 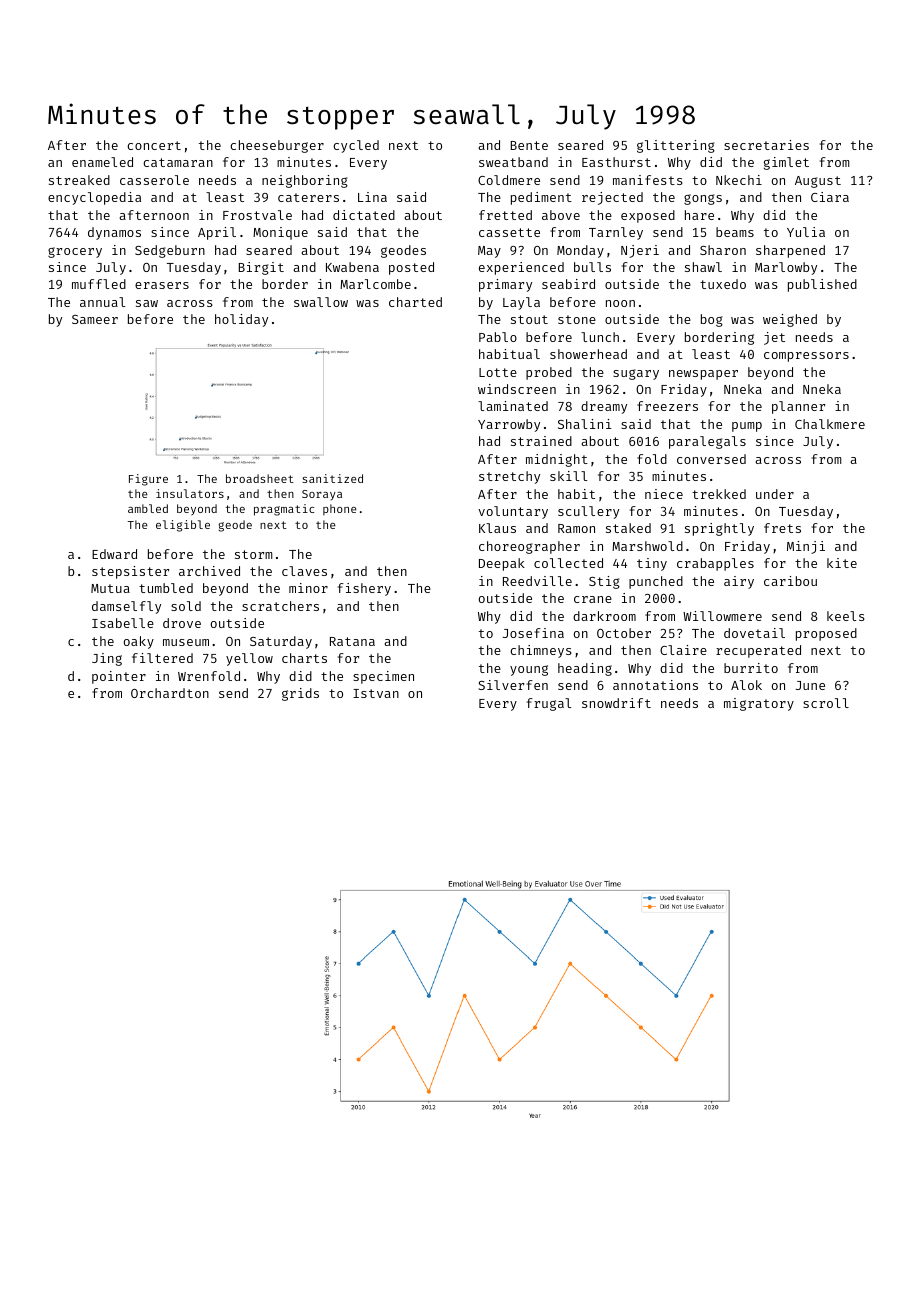 What do you see at coordinates (241, 320) in the screenshot?
I see `holiday` at bounding box center [241, 320].
